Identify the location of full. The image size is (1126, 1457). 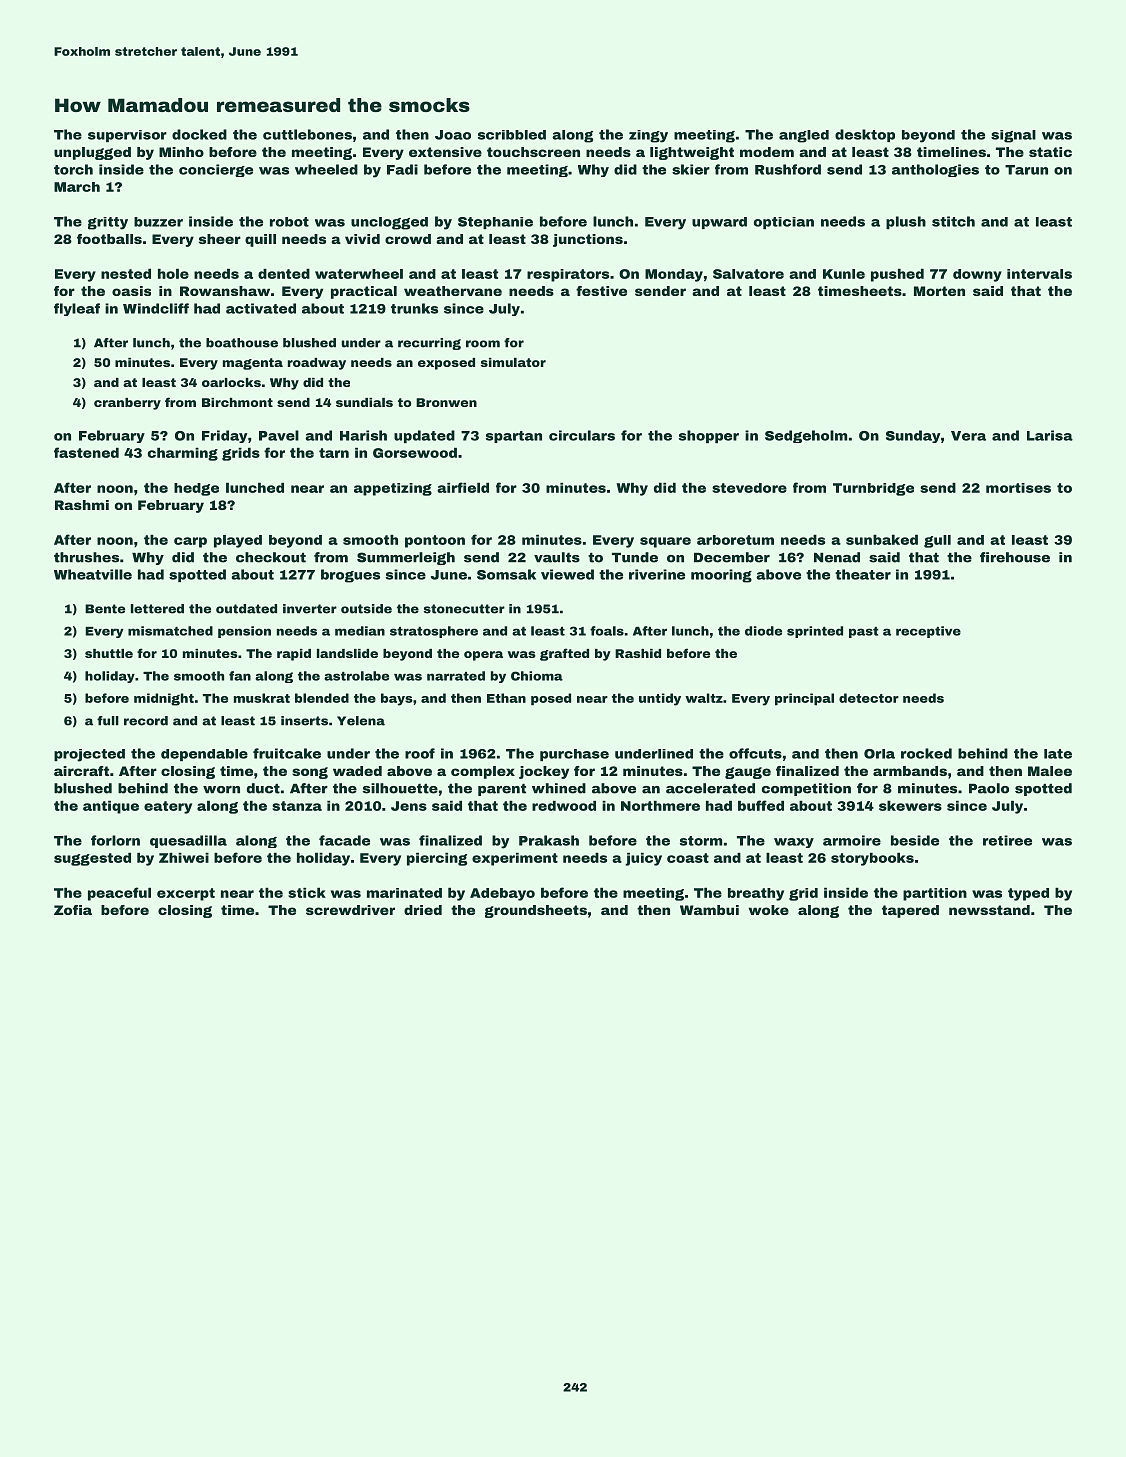
(108, 721).
